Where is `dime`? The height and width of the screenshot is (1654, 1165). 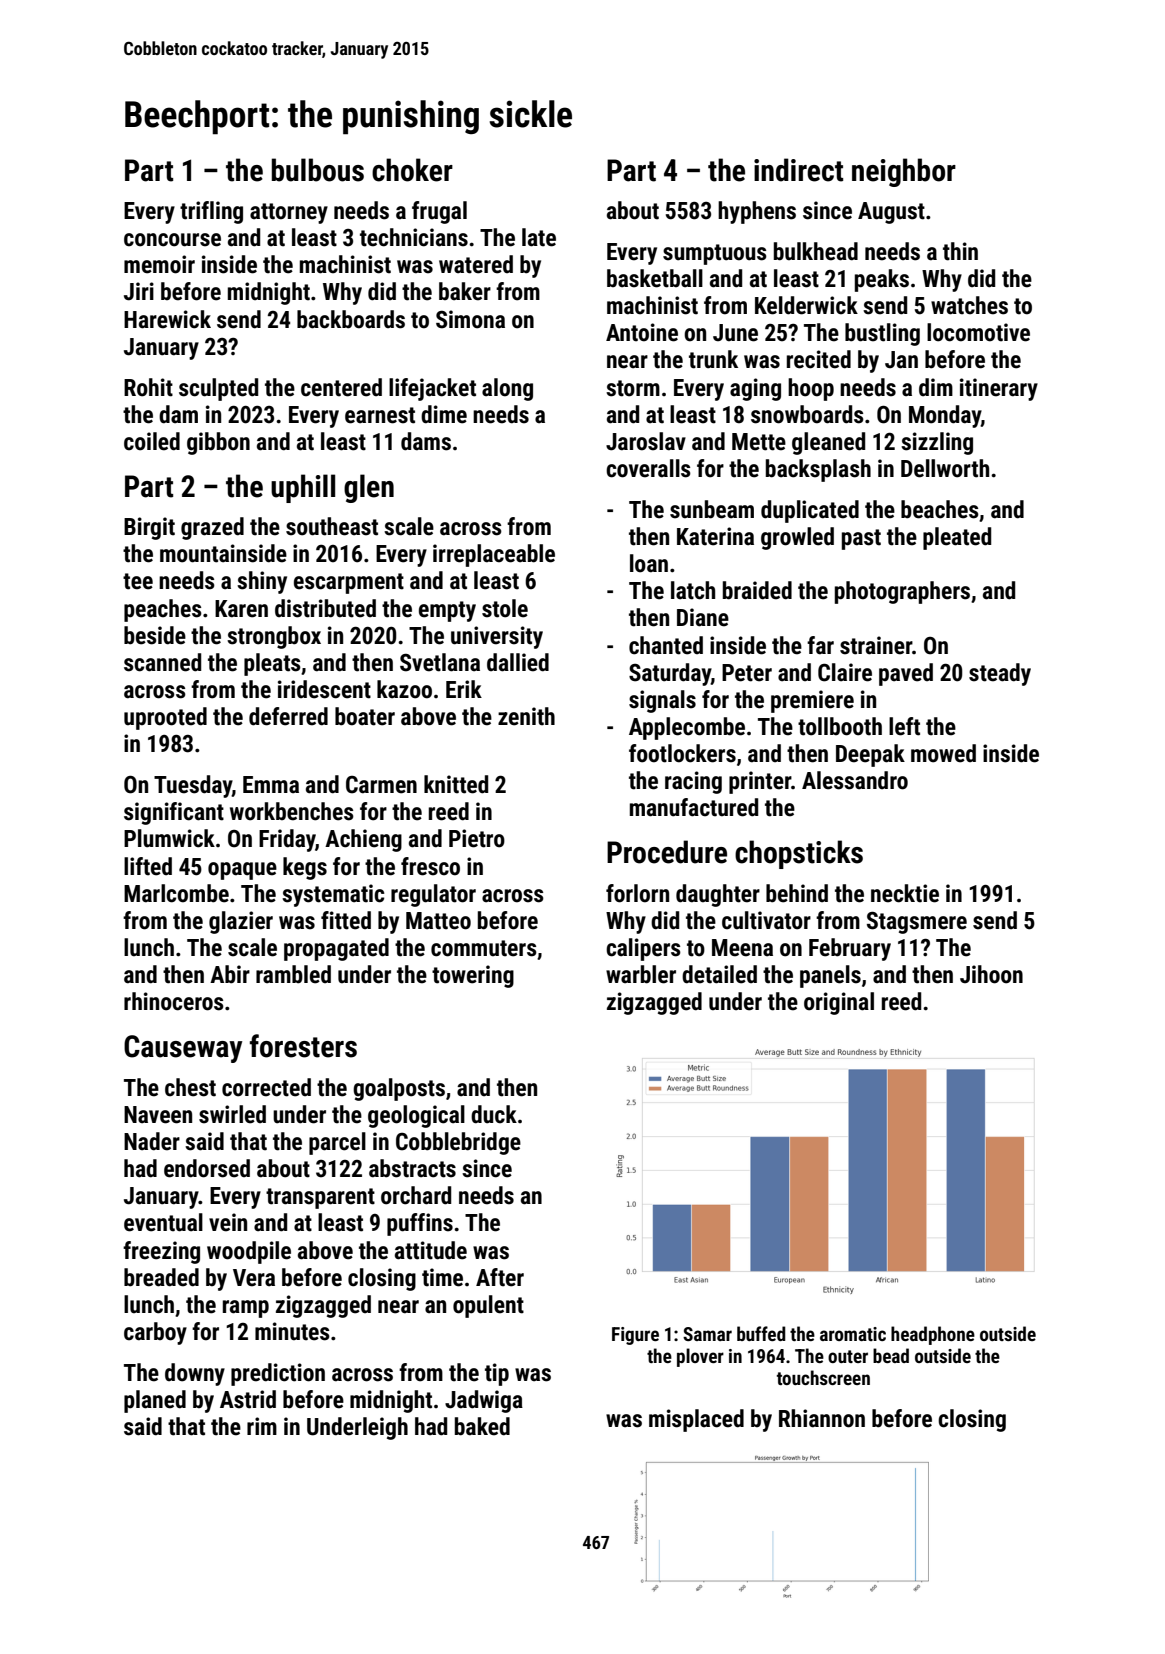
dime is located at coordinates (444, 414).
